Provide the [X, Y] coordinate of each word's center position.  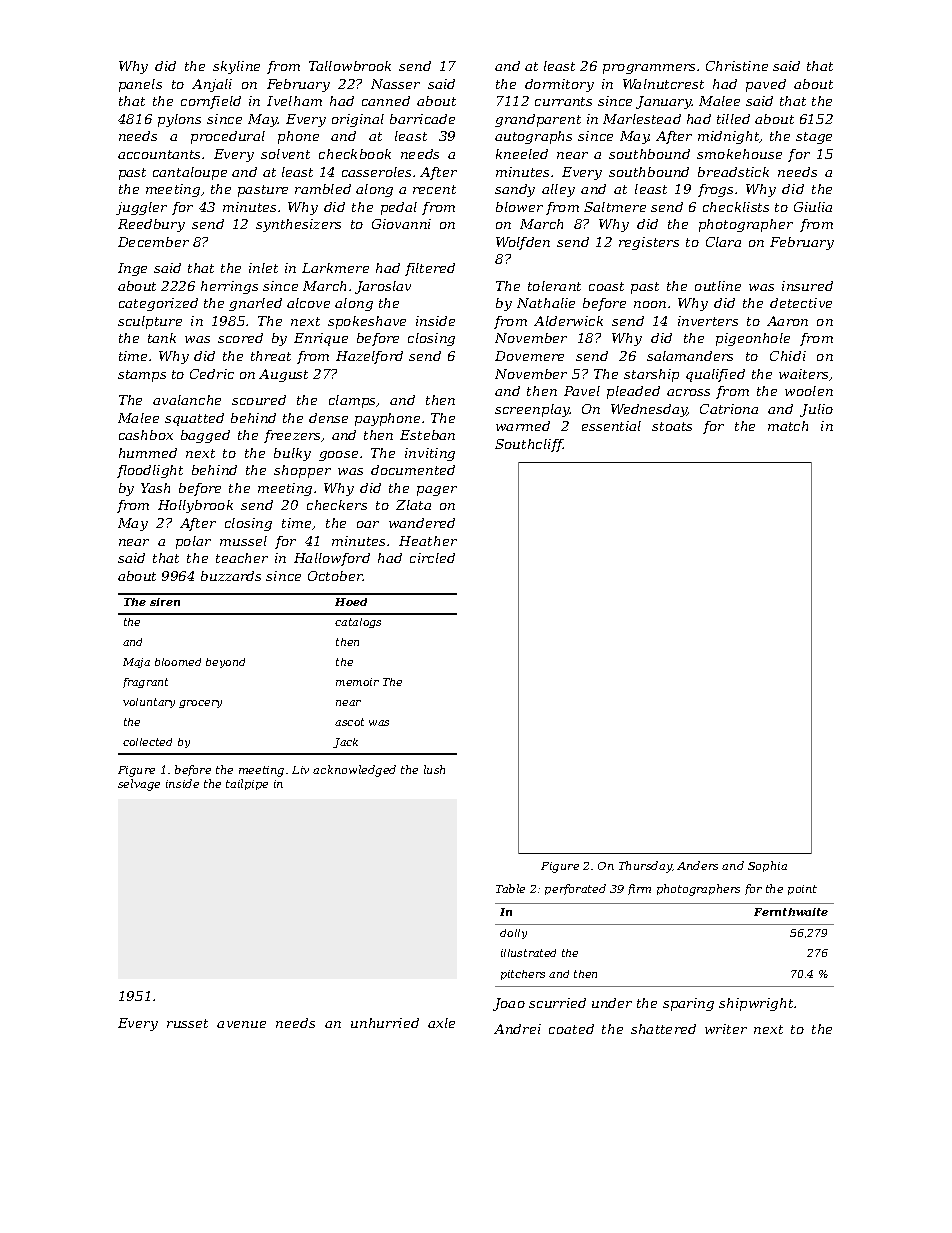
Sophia [767, 866]
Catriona [729, 409]
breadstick [733, 172]
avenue [241, 1024]
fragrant [145, 683]
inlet [263, 268]
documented [413, 470]
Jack [345, 743]
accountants [159, 154]
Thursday [645, 867]
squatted [194, 419]
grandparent [538, 120]
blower [519, 207]
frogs [715, 190]
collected [147, 742]
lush [434, 769]
